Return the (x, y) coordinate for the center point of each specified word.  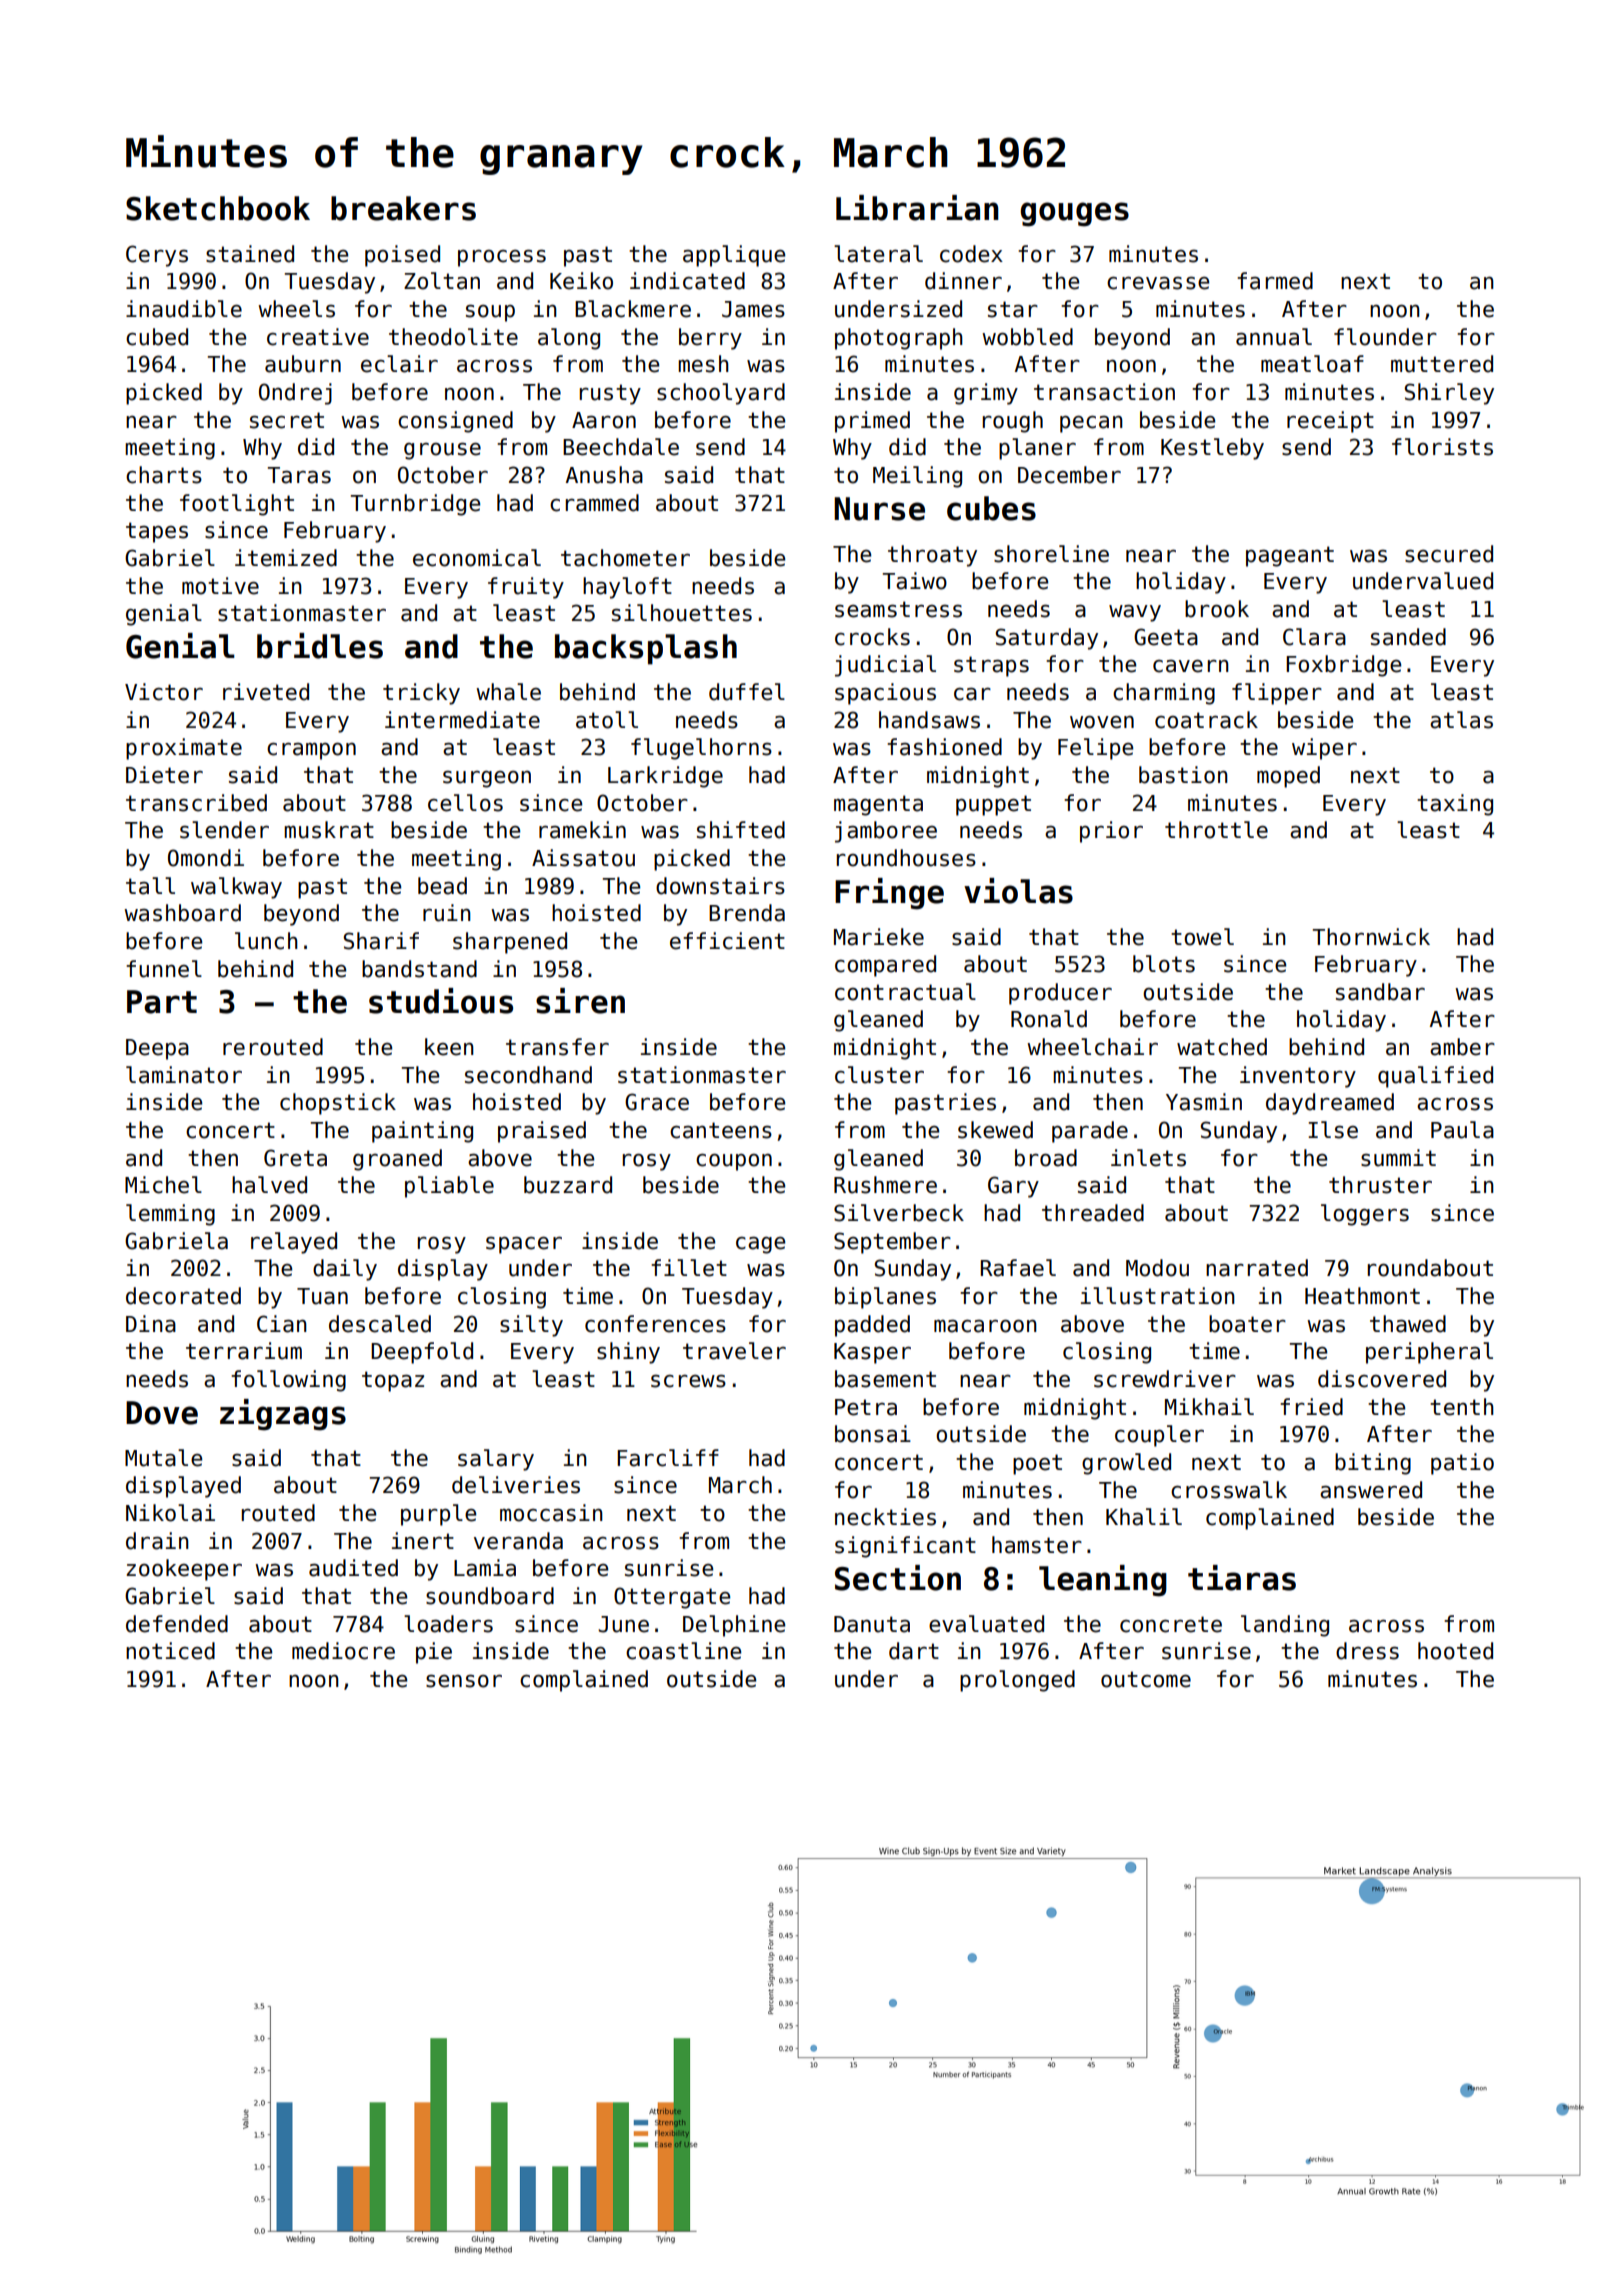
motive (220, 586)
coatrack (1206, 720)
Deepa (157, 1049)
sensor (464, 1681)
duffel (747, 692)
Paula (1462, 1130)
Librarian (917, 208)
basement (885, 1379)
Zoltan (442, 281)
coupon (734, 1162)
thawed (1408, 1324)
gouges (1074, 214)
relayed (294, 1243)
